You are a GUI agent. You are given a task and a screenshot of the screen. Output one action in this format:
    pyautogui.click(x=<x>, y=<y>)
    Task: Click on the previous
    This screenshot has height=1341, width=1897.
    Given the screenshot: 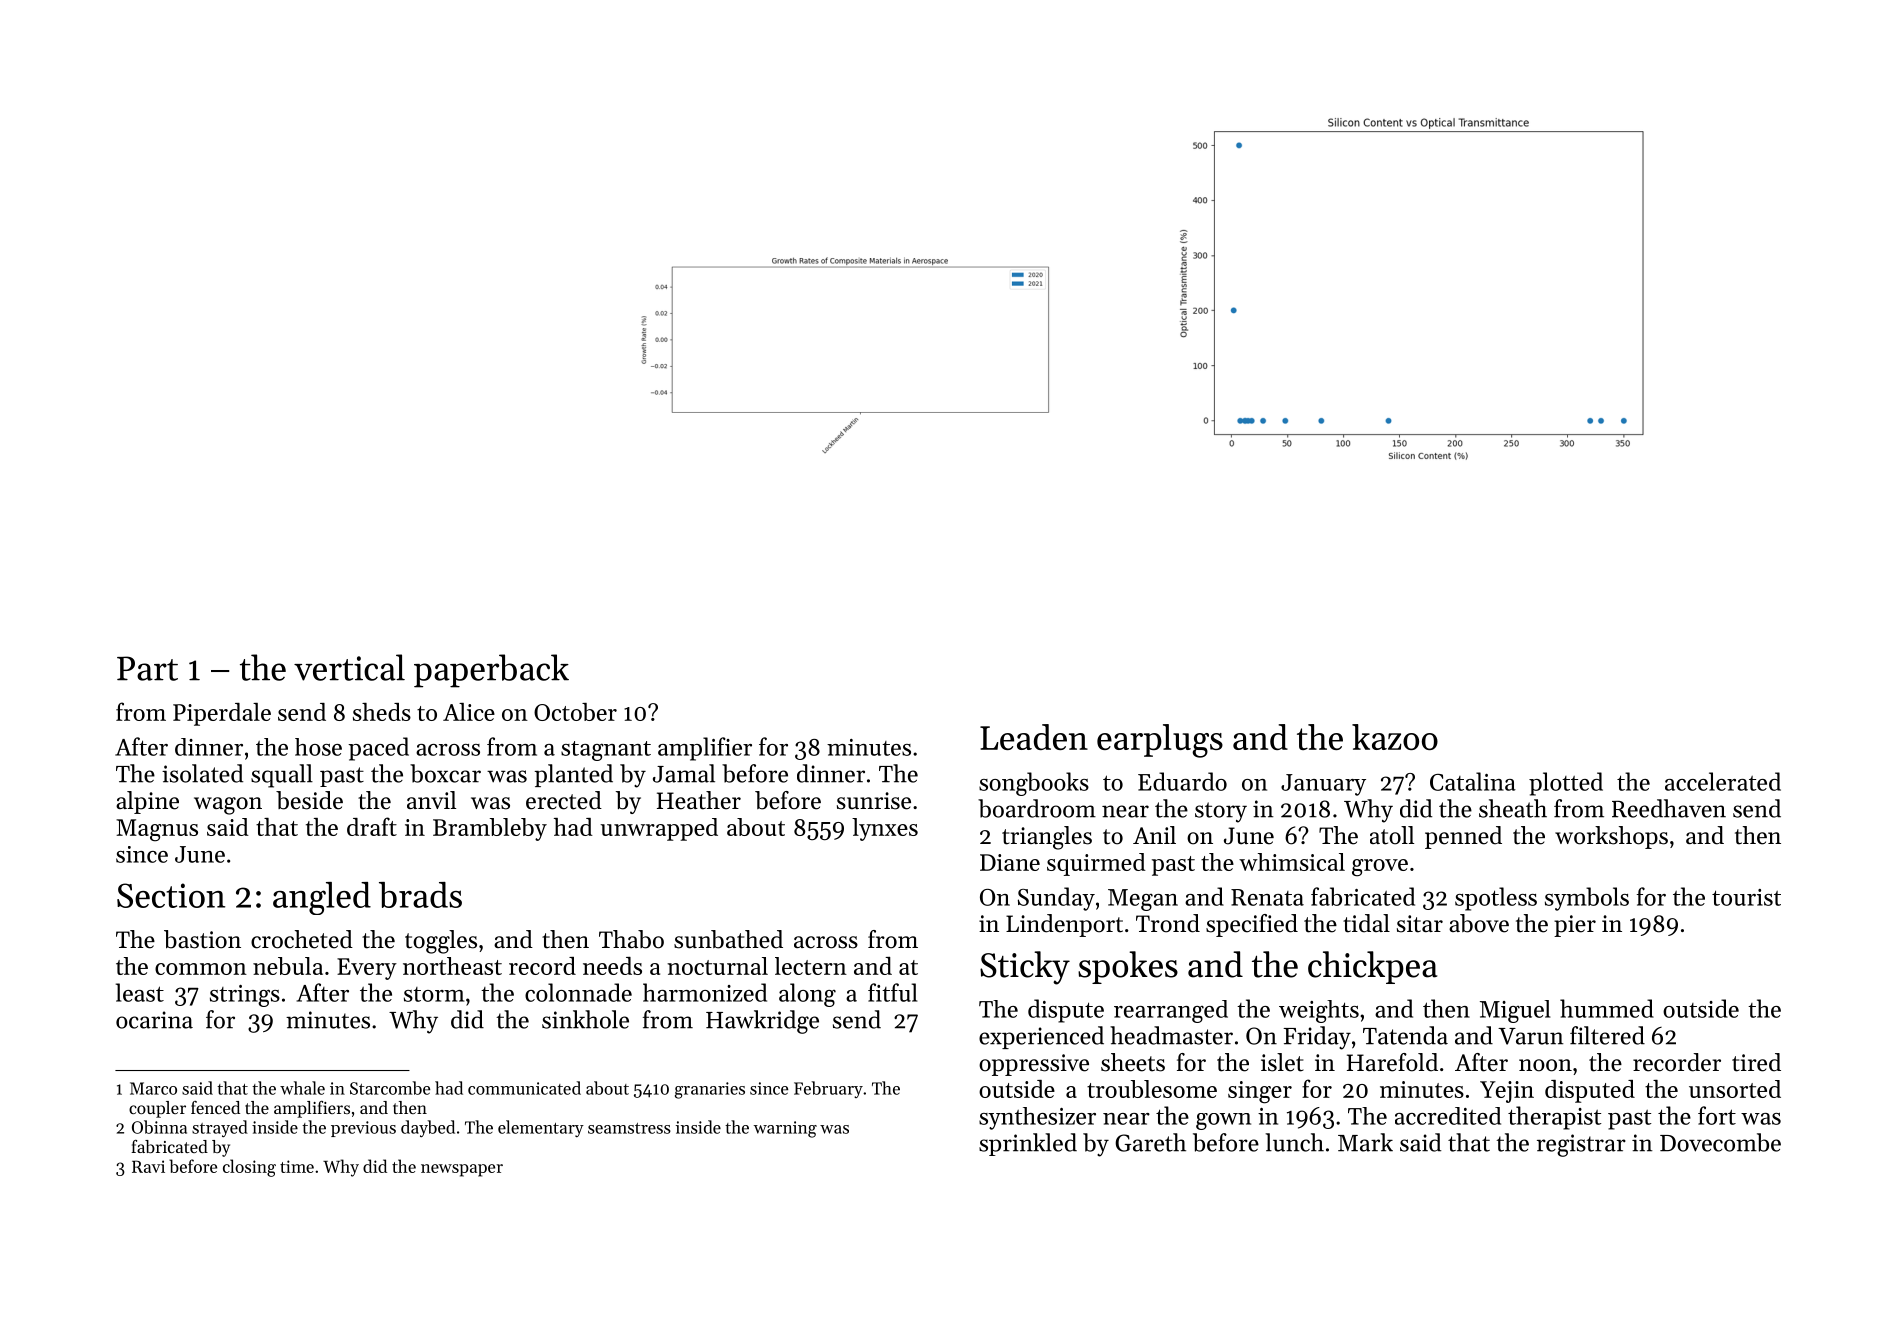 What is the action you would take?
    pyautogui.click(x=363, y=1129)
